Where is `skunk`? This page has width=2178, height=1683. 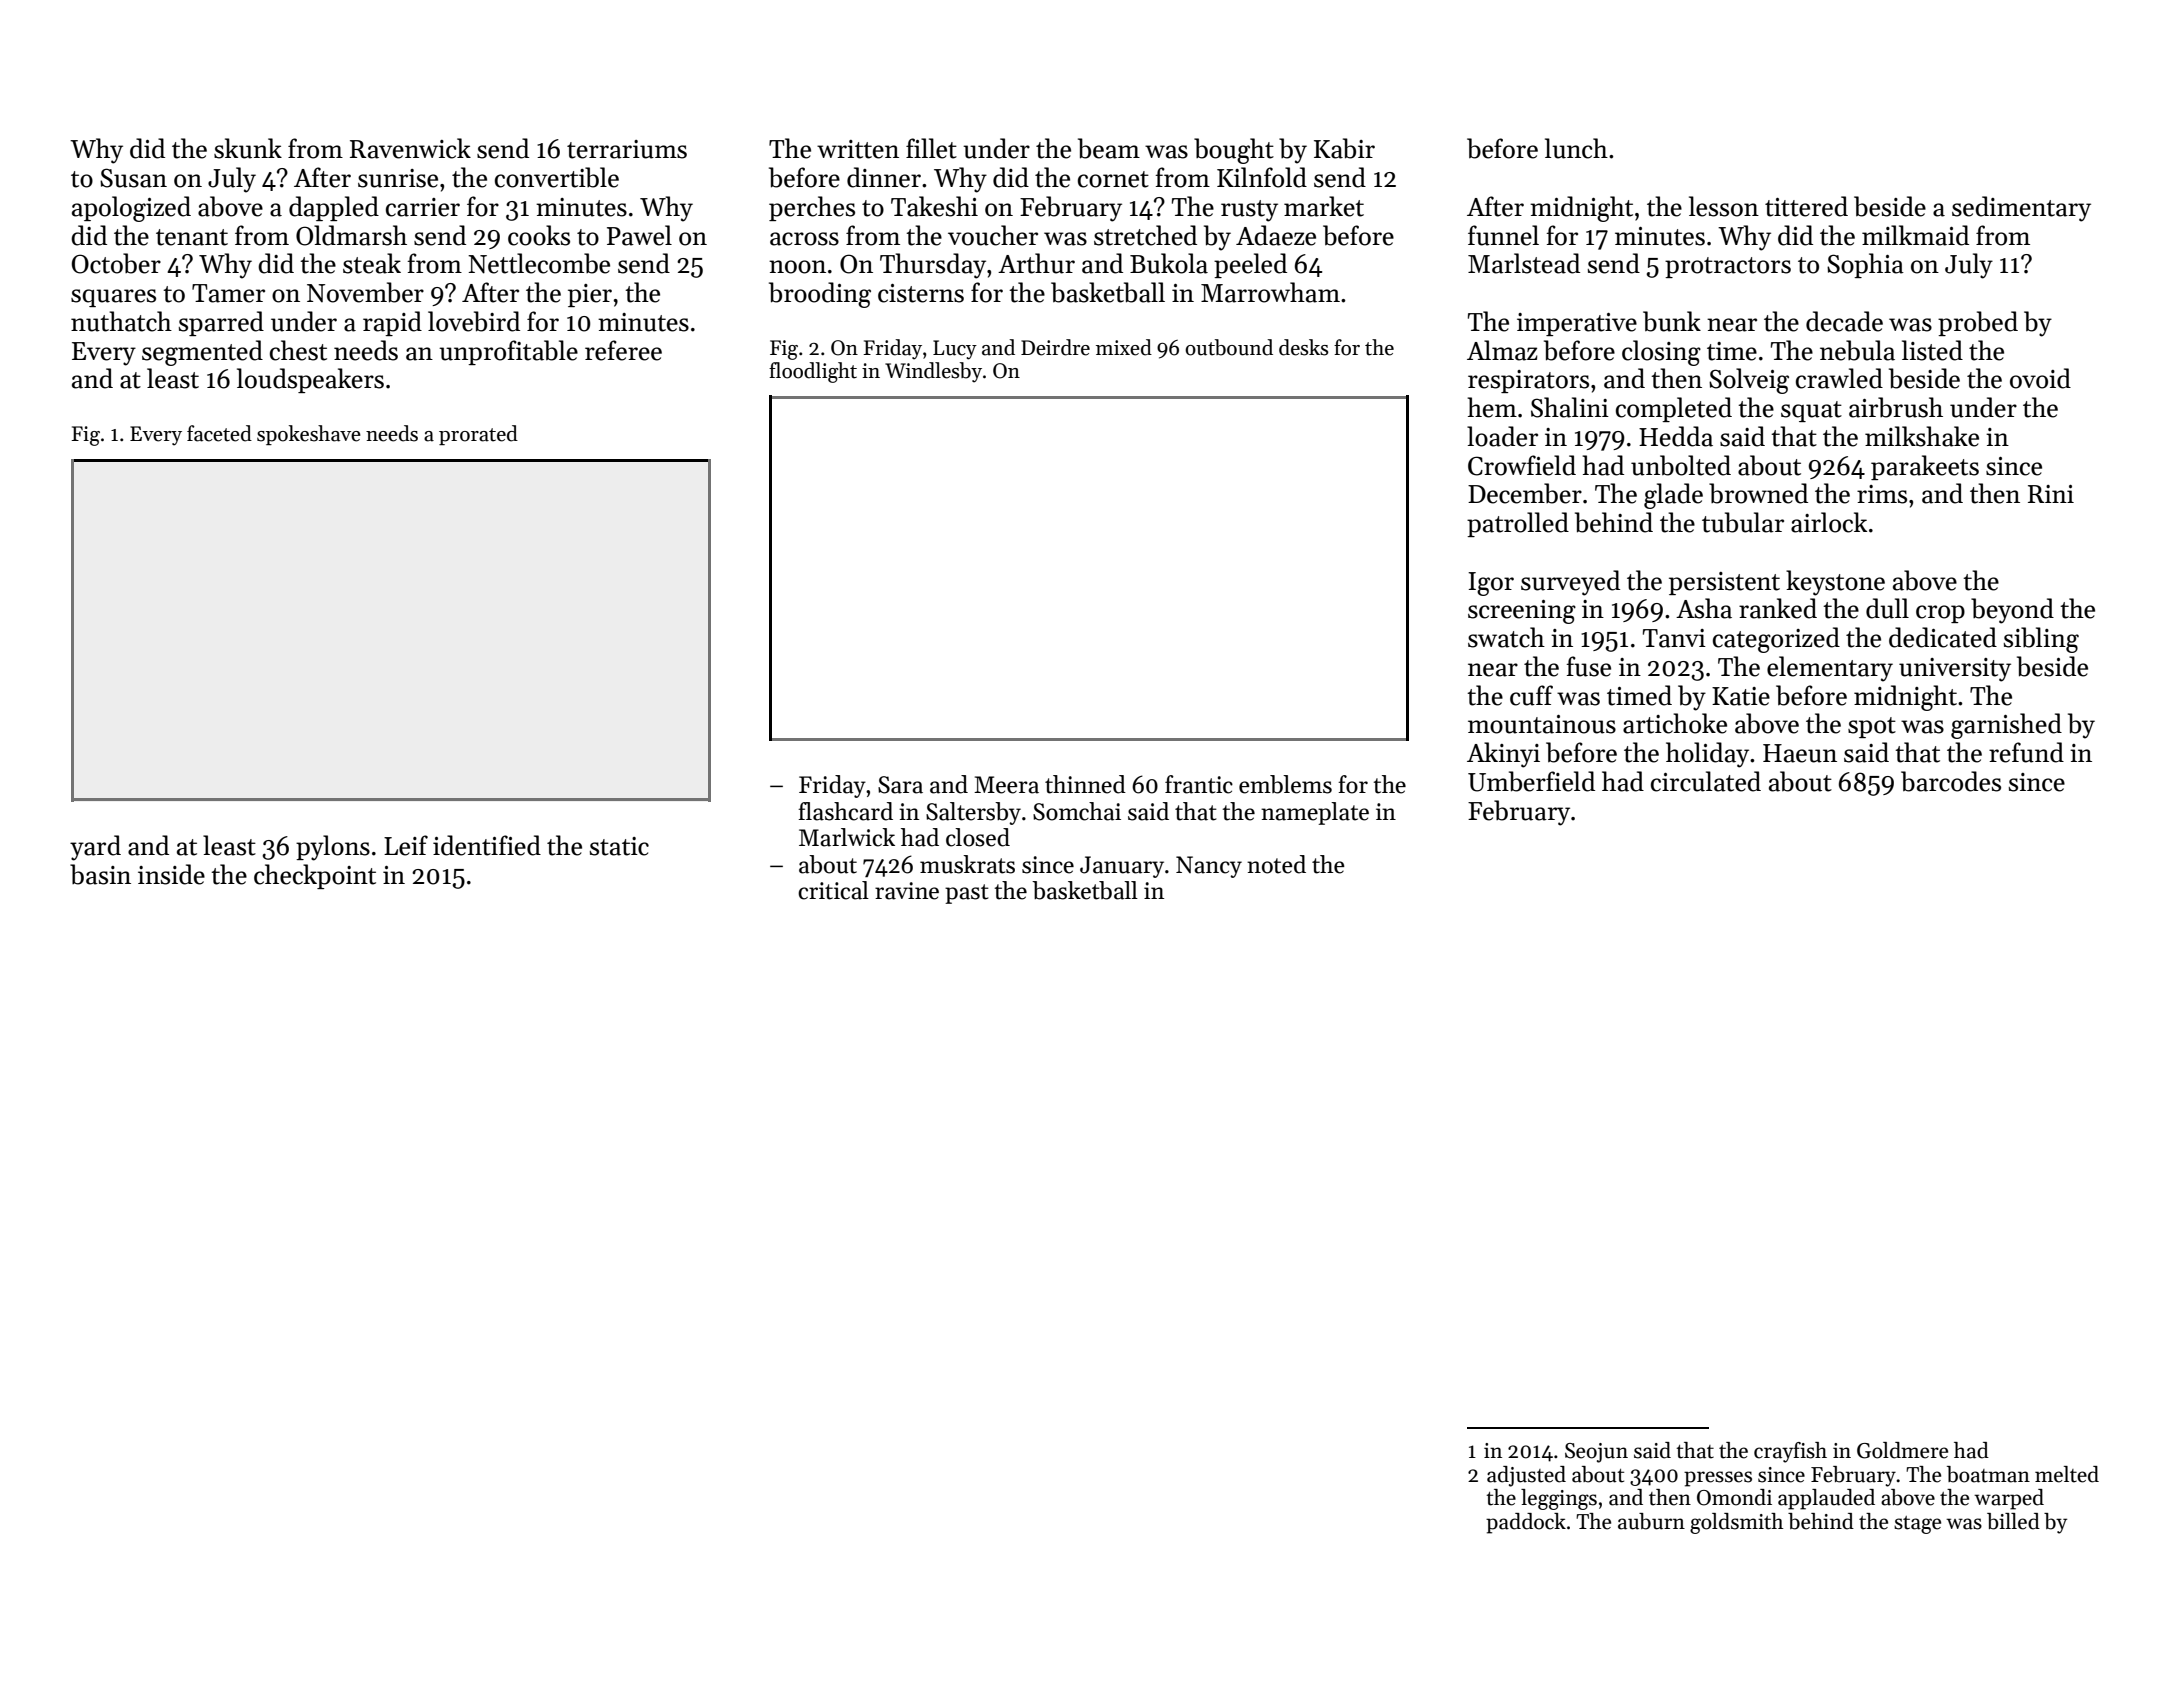
skunk is located at coordinates (248, 148).
